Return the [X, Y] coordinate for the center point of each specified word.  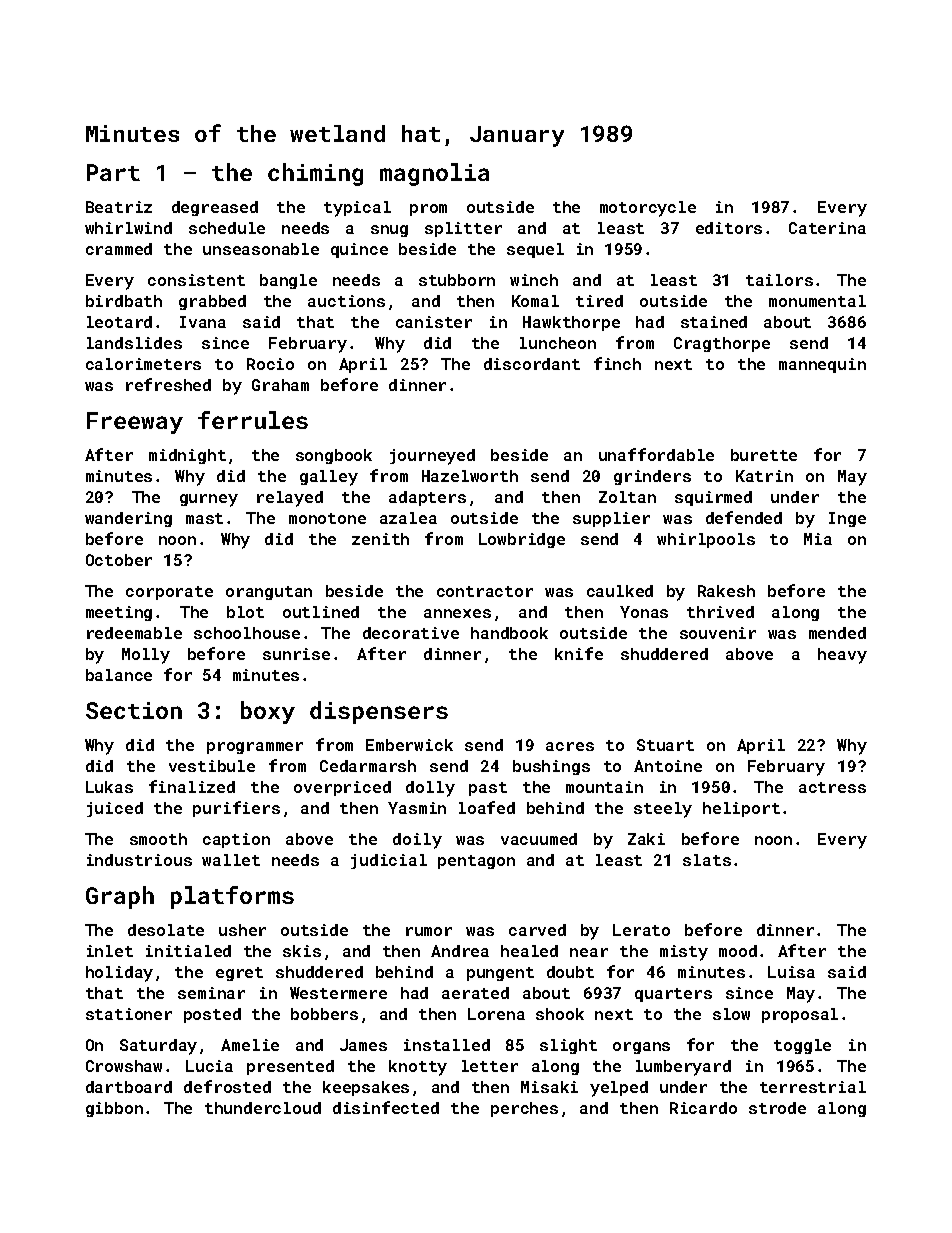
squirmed [713, 498]
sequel [535, 250]
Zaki [646, 839]
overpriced [342, 788]
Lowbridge [522, 540]
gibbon [114, 1109]
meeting [119, 613]
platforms [232, 897]
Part [113, 172]
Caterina [827, 228]
